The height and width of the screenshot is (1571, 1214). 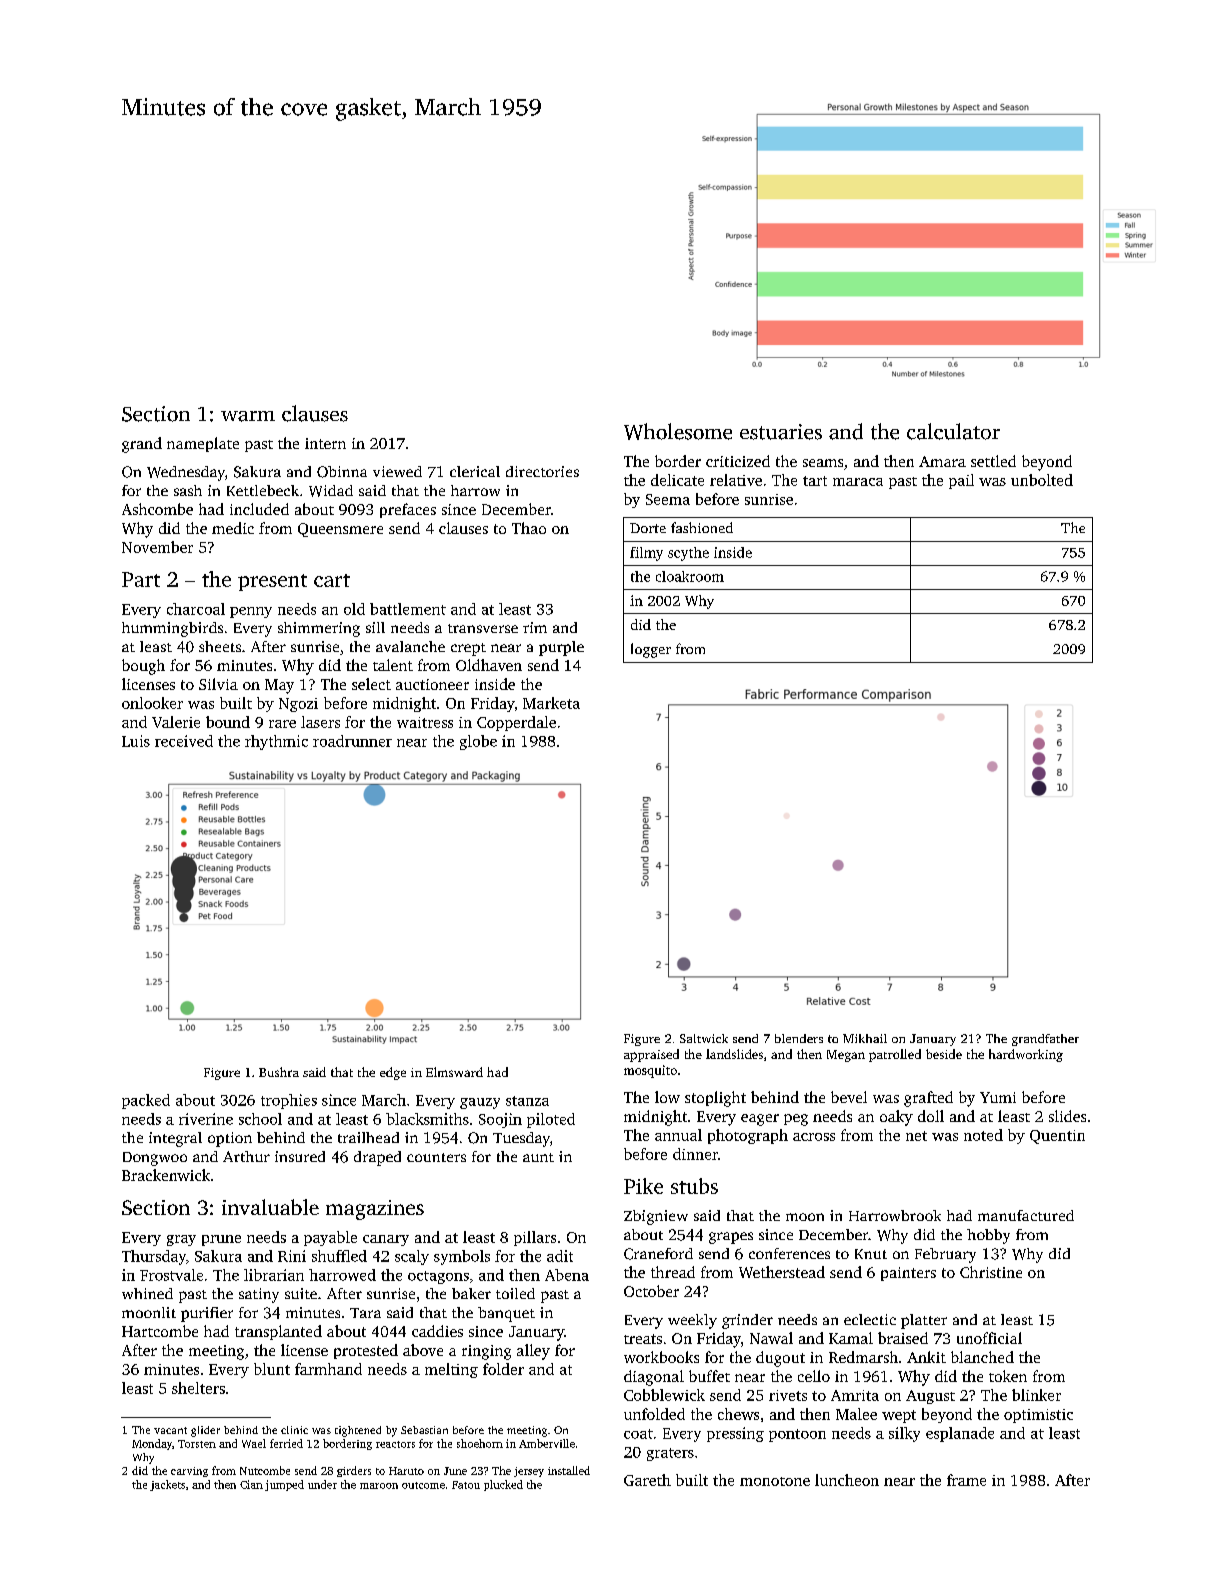 I want to click on appraised, so click(x=651, y=1055).
